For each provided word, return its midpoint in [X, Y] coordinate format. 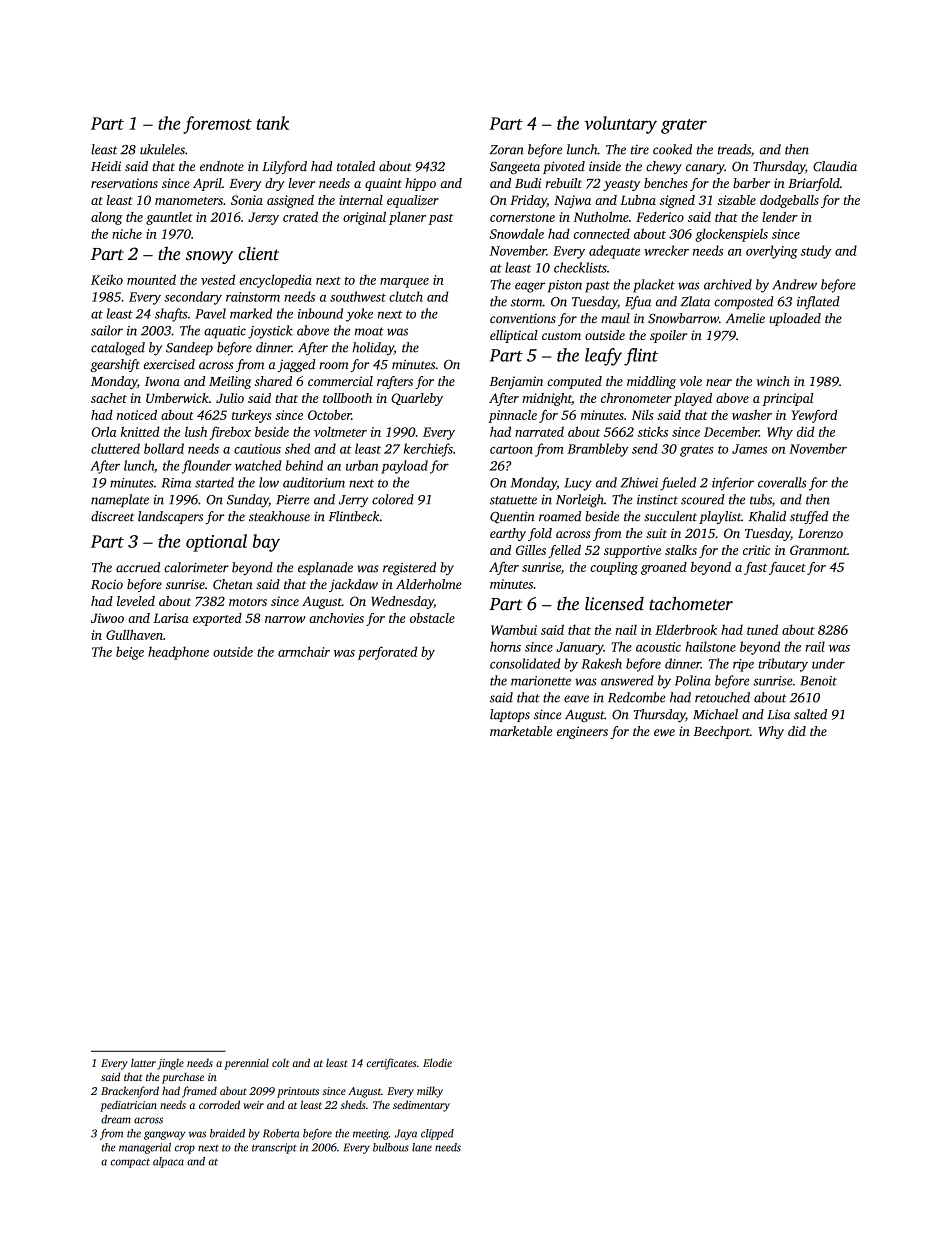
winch [773, 381]
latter [143, 1063]
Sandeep [189, 348]
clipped [437, 1134]
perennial [246, 1064]
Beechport [721, 732]
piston [565, 286]
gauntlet [169, 218]
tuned [762, 629]
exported [217, 619]
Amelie [745, 318]
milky [430, 1092]
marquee [404, 283]
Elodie [437, 1062]
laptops [510, 715]
